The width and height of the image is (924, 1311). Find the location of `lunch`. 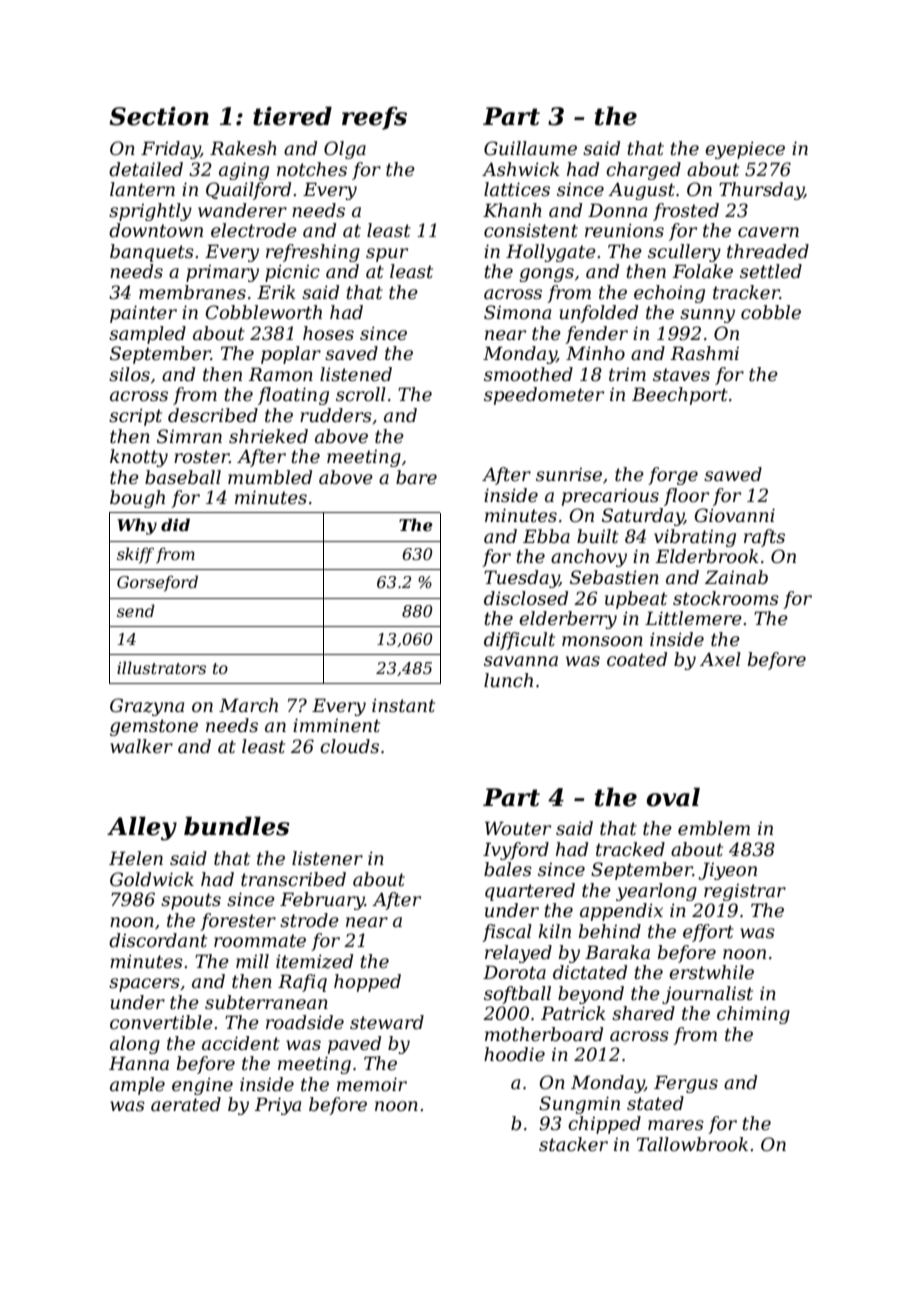

lunch is located at coordinates (508, 680).
